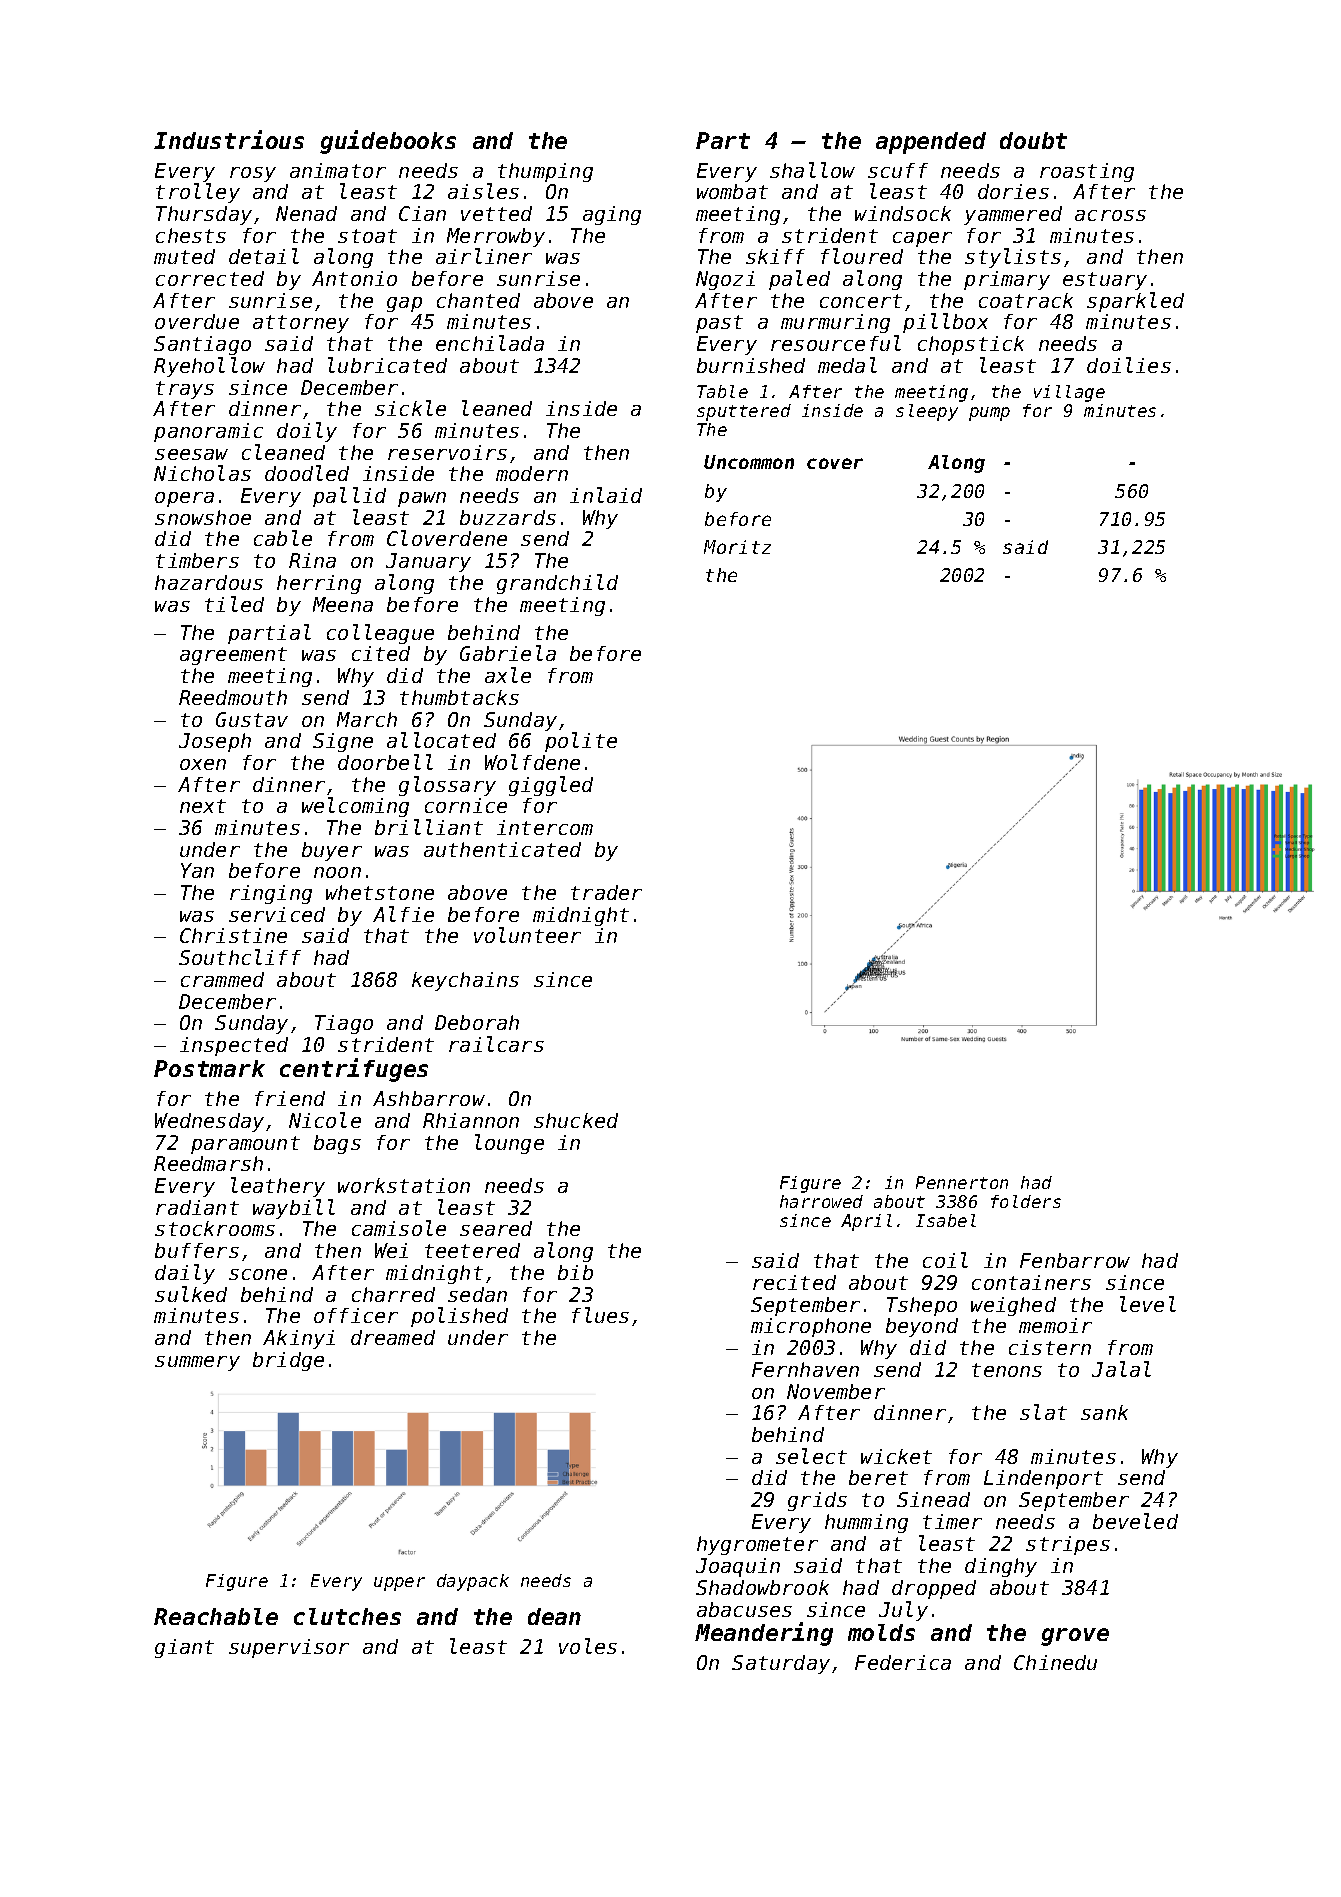  What do you see at coordinates (1013, 215) in the screenshot?
I see `yammered` at bounding box center [1013, 215].
